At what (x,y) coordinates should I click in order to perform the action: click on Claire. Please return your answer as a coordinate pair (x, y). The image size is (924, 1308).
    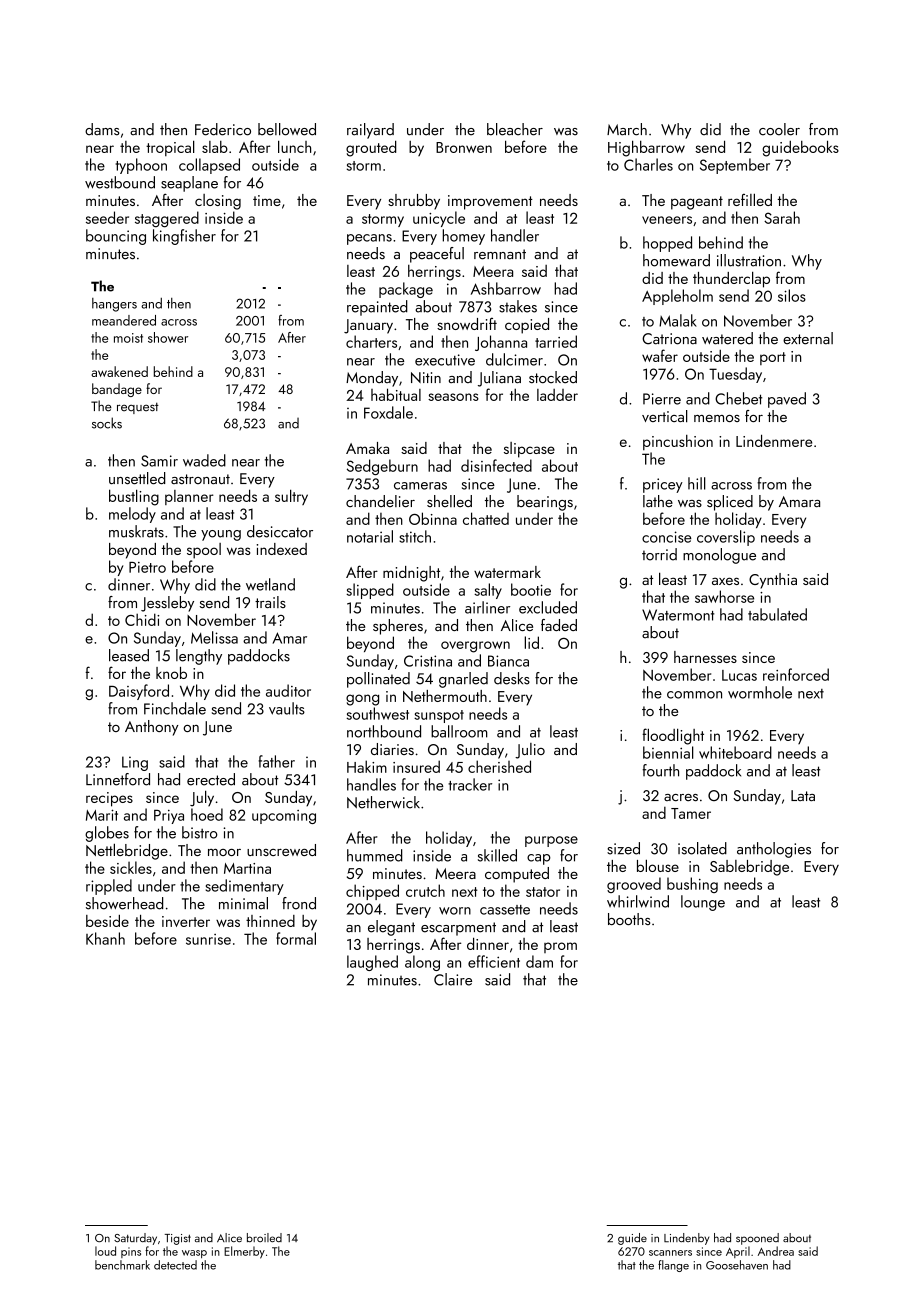
    Looking at the image, I should click on (453, 979).
